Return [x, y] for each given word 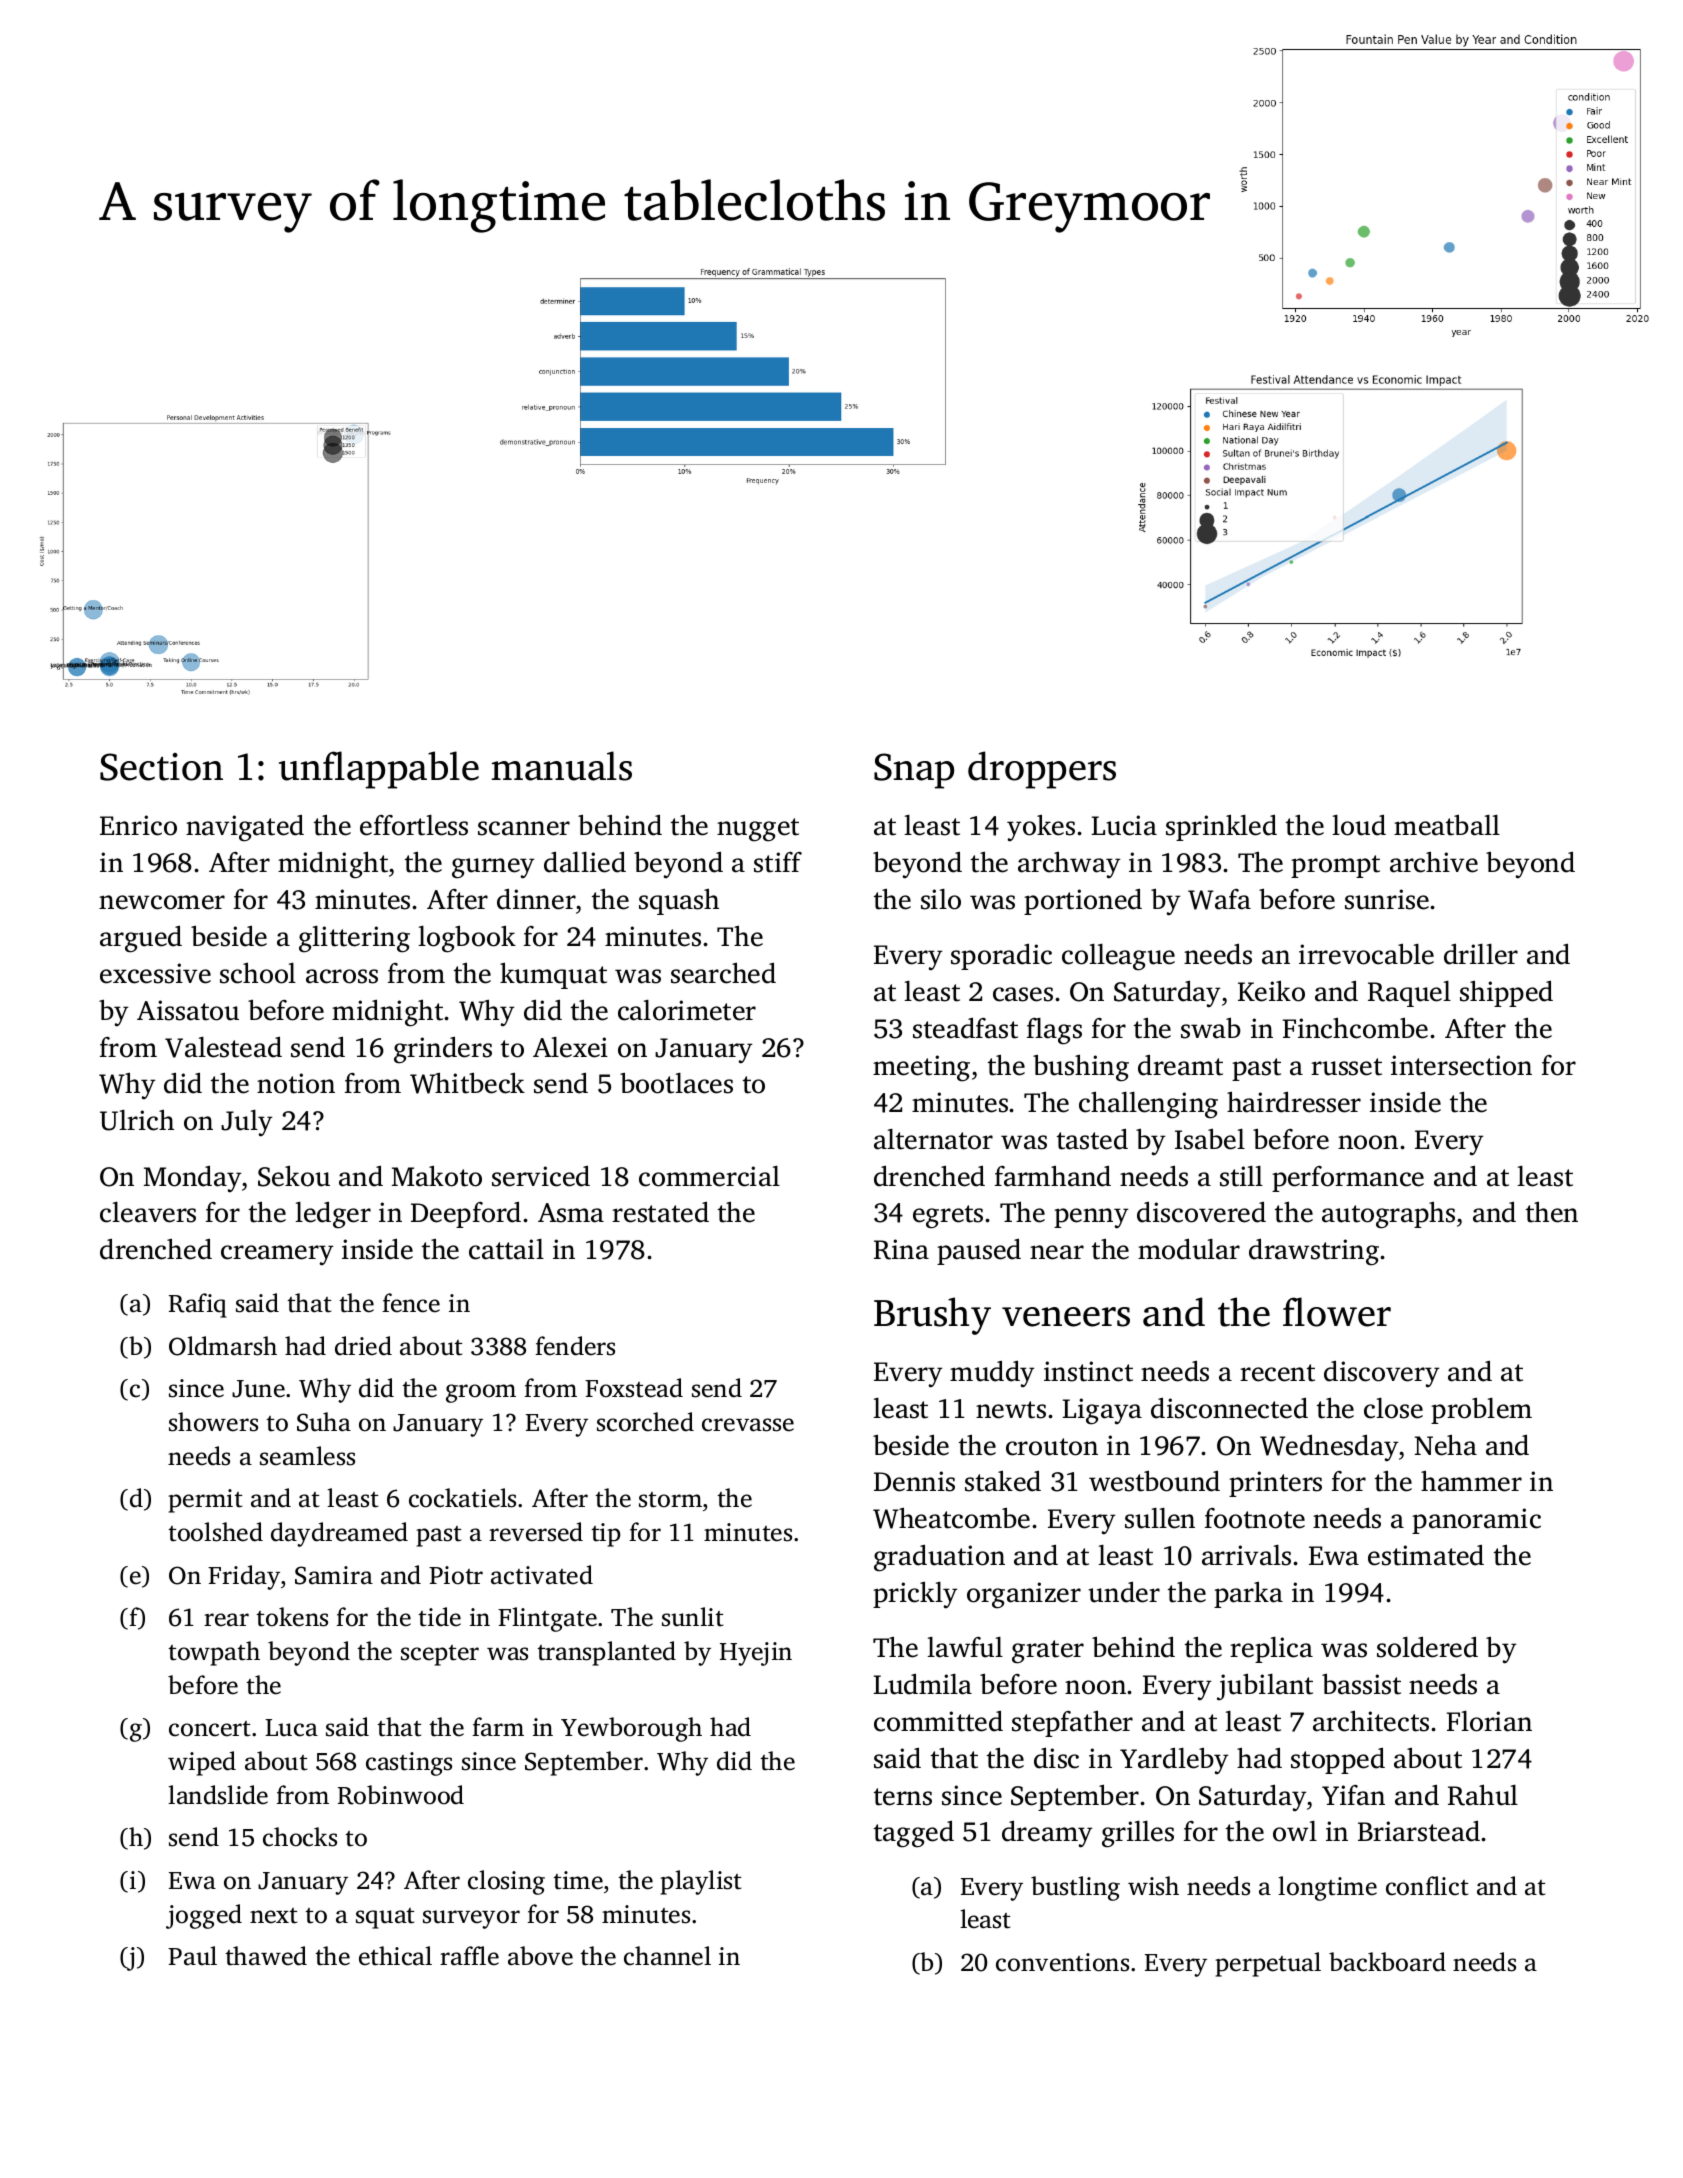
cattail [506, 1249]
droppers [1042, 770]
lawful [965, 1647]
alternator [933, 1139]
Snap [914, 771]
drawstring [1314, 1252]
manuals [562, 766]
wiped [202, 1763]
